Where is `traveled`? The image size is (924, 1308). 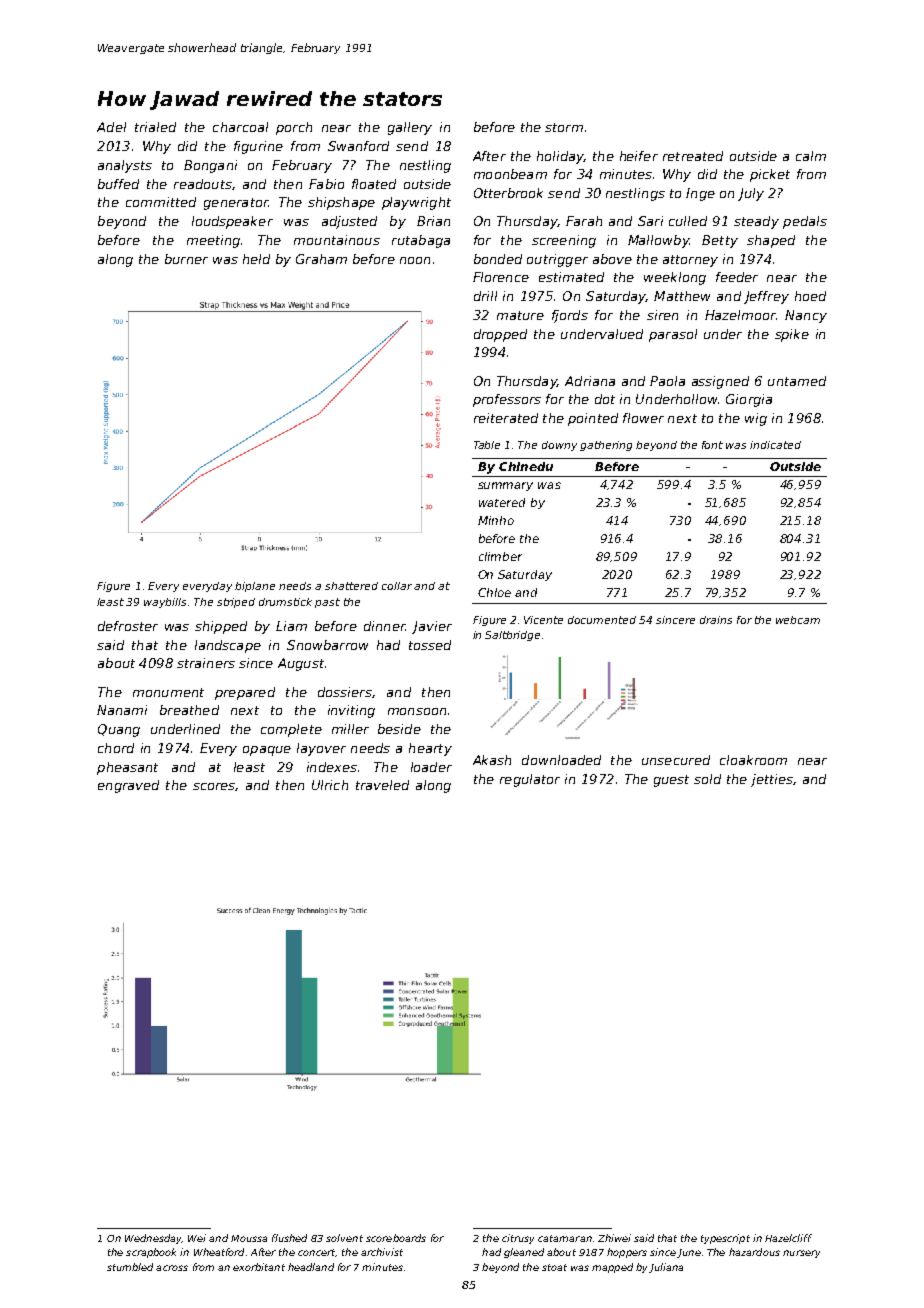 traveled is located at coordinates (382, 785).
